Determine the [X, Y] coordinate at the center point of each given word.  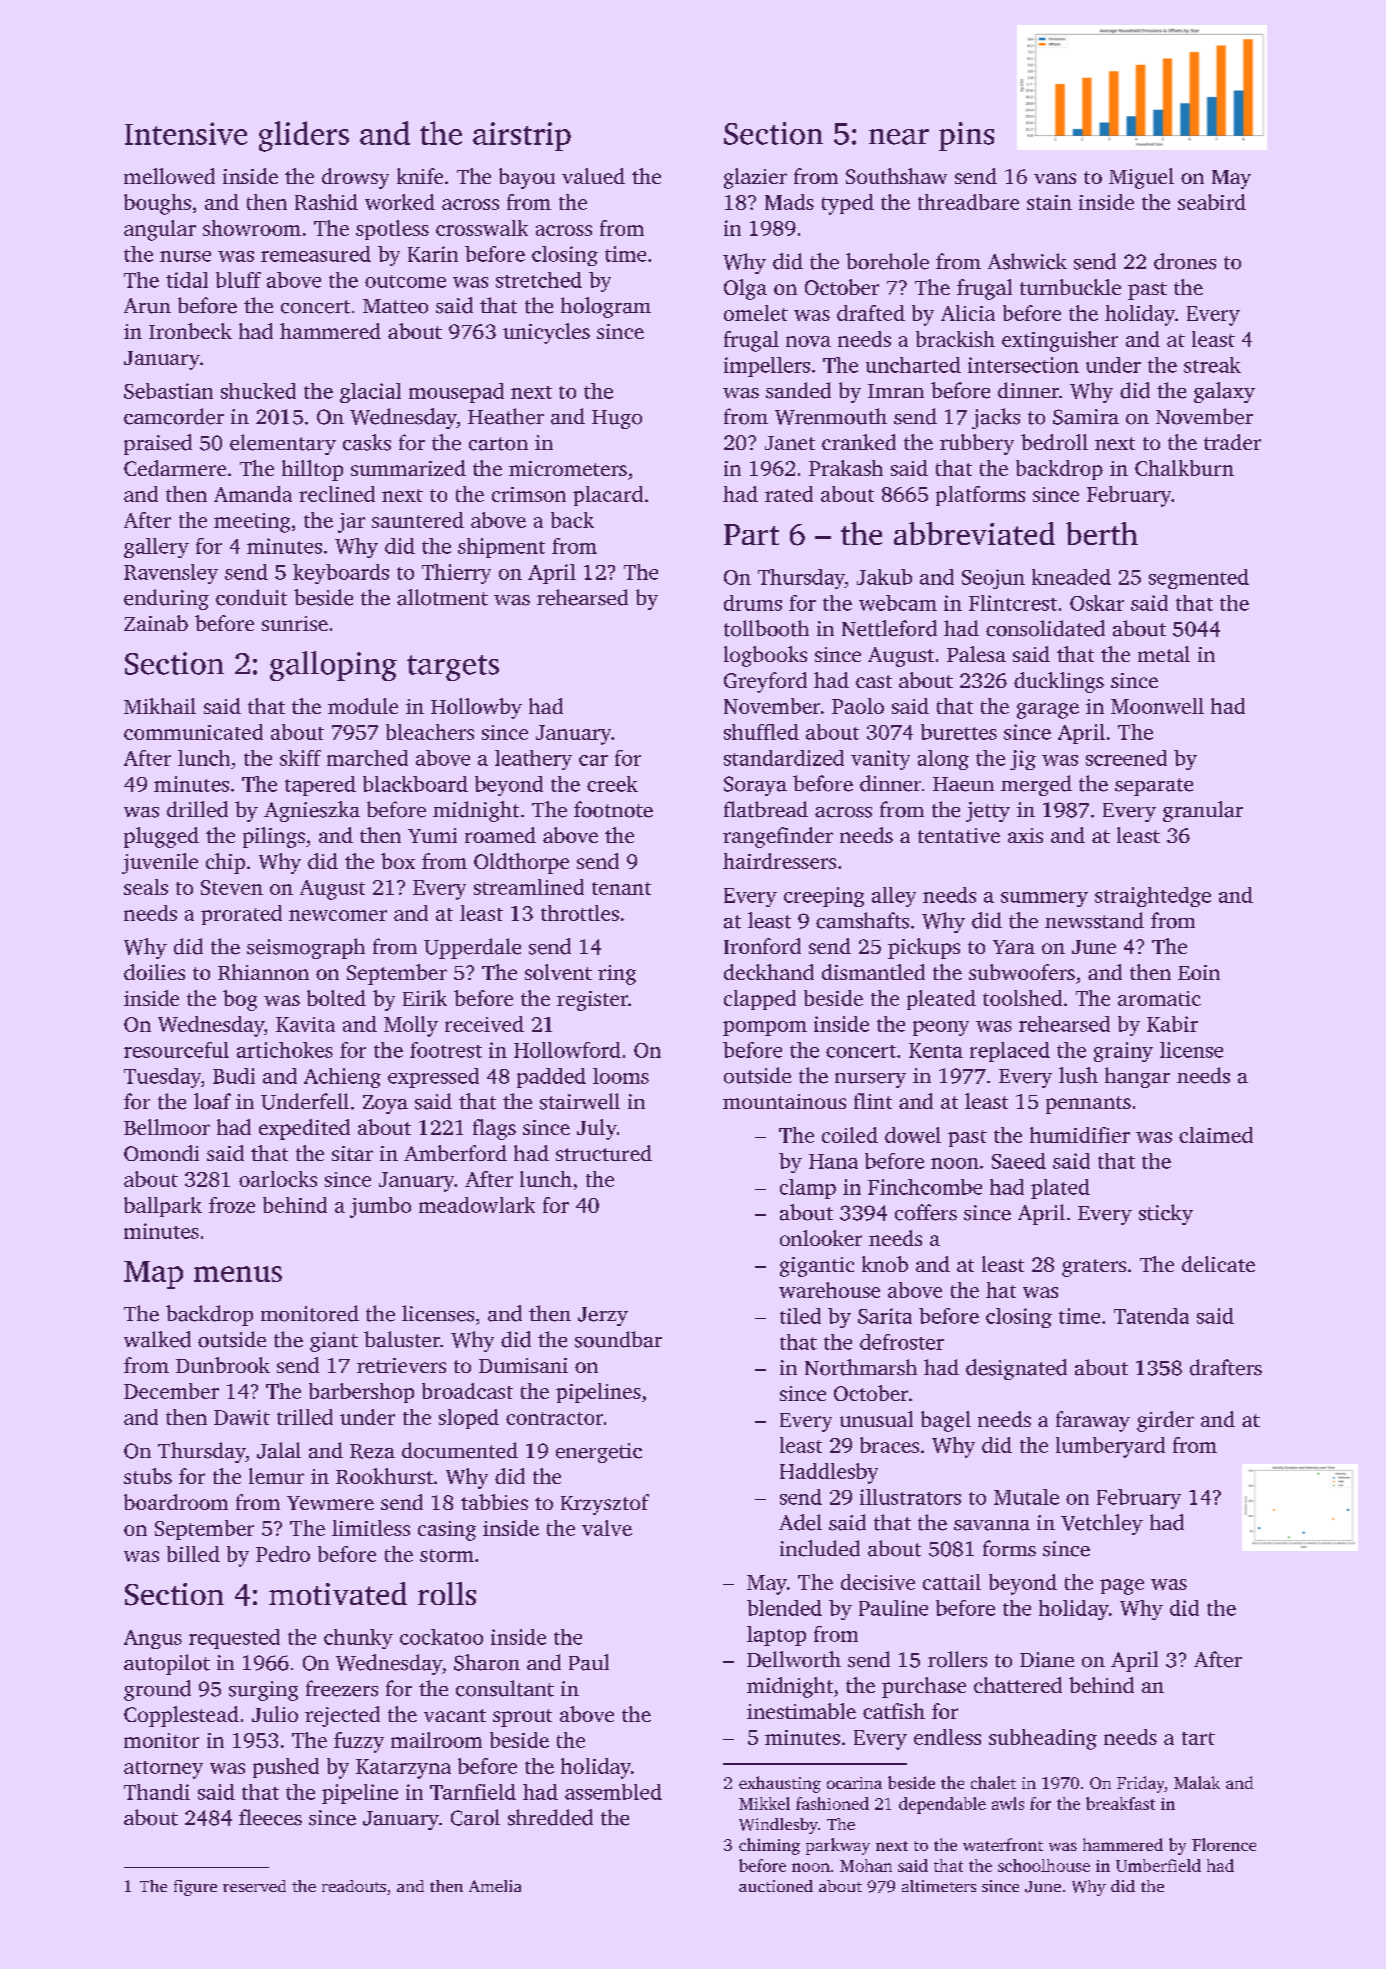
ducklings [1059, 682]
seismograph [306, 948]
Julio [275, 1714]
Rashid [326, 202]
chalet [993, 1782]
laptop [776, 1636]
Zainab [156, 623]
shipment [501, 548]
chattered [1018, 1685]
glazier [755, 178]
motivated [338, 1593]
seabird [1212, 202]
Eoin [1199, 972]
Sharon [487, 1662]
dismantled [873, 972]
